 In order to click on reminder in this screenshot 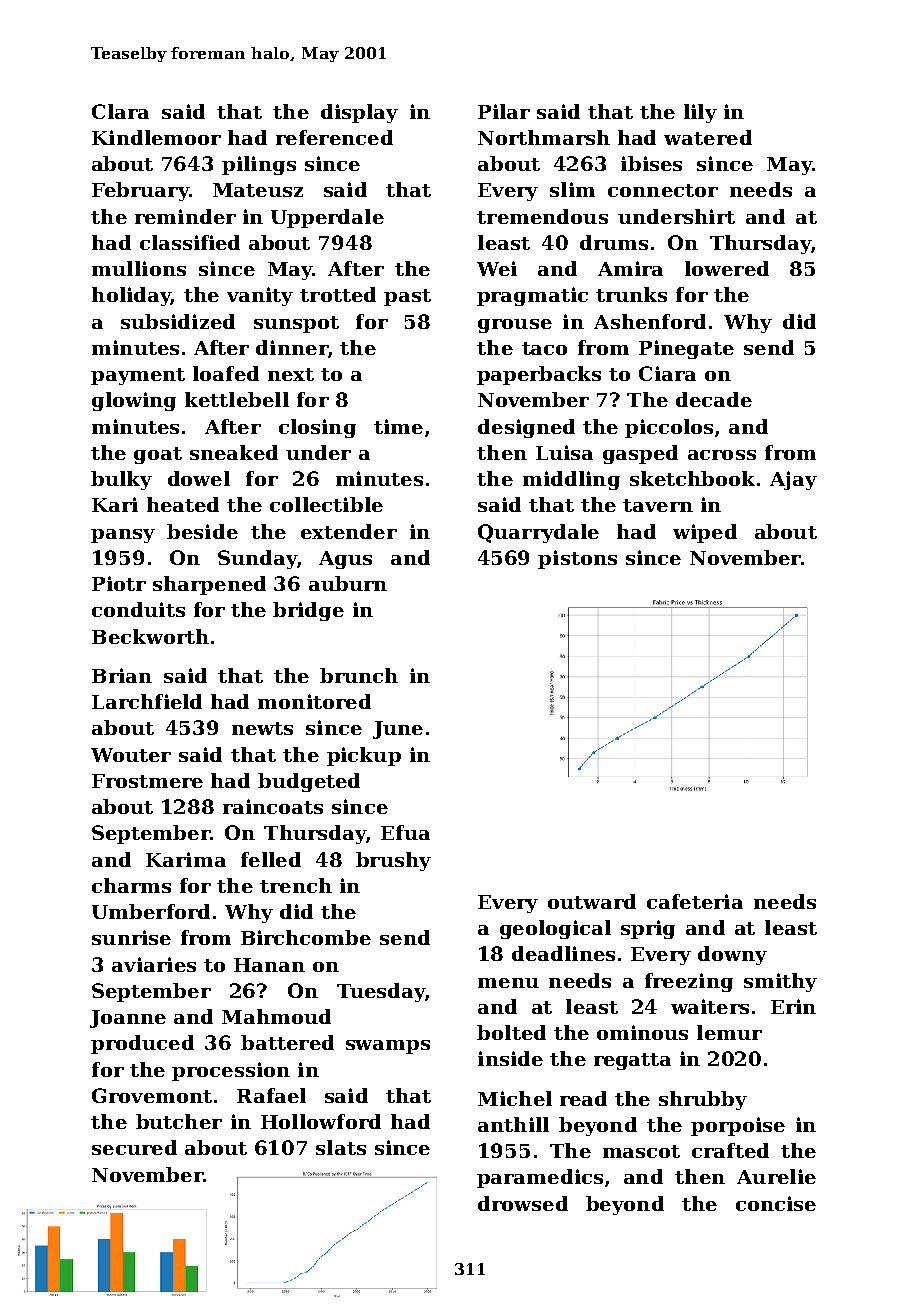, I will do `click(185, 216)`.
